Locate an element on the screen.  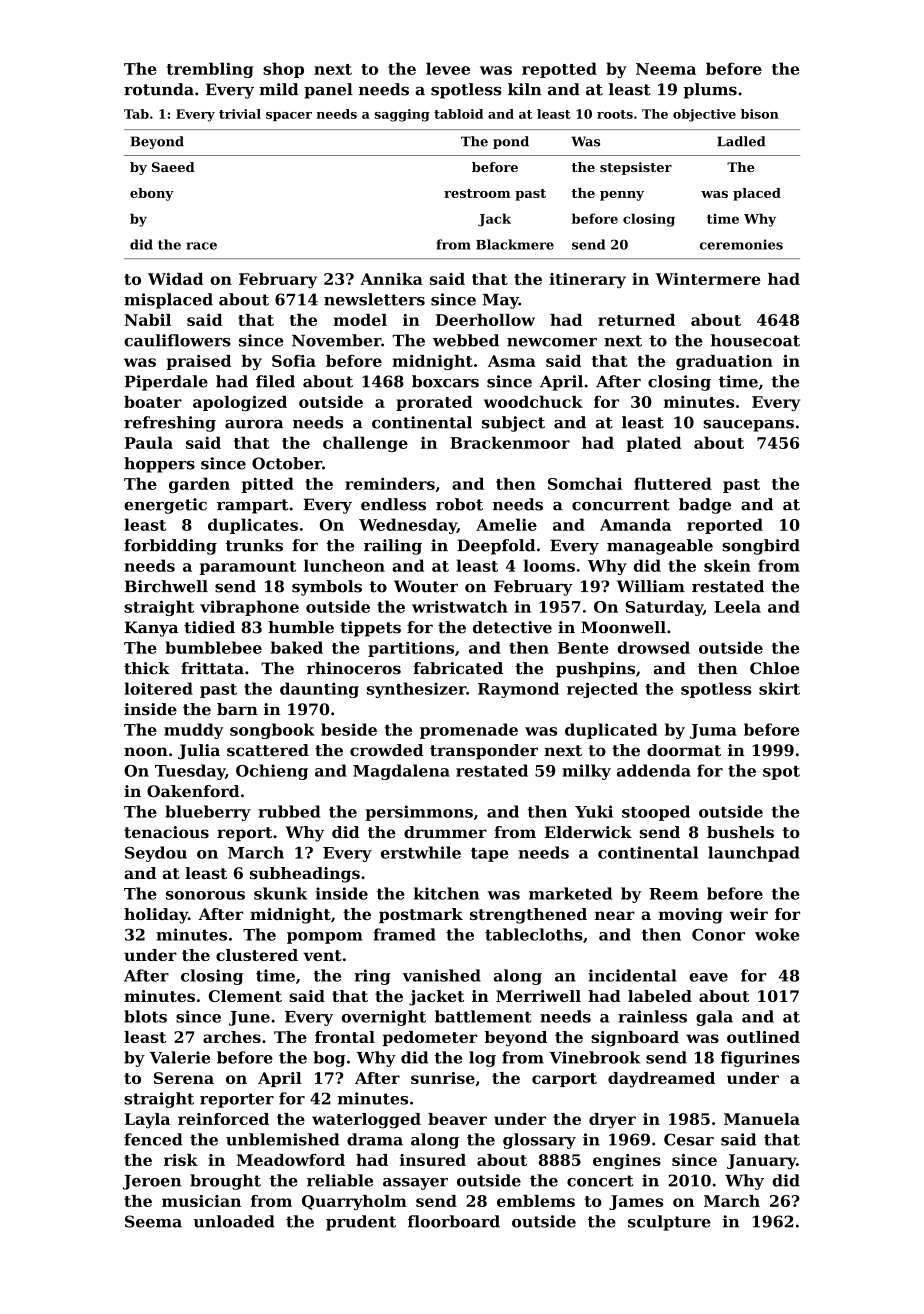
sonorous is located at coordinates (205, 895).
